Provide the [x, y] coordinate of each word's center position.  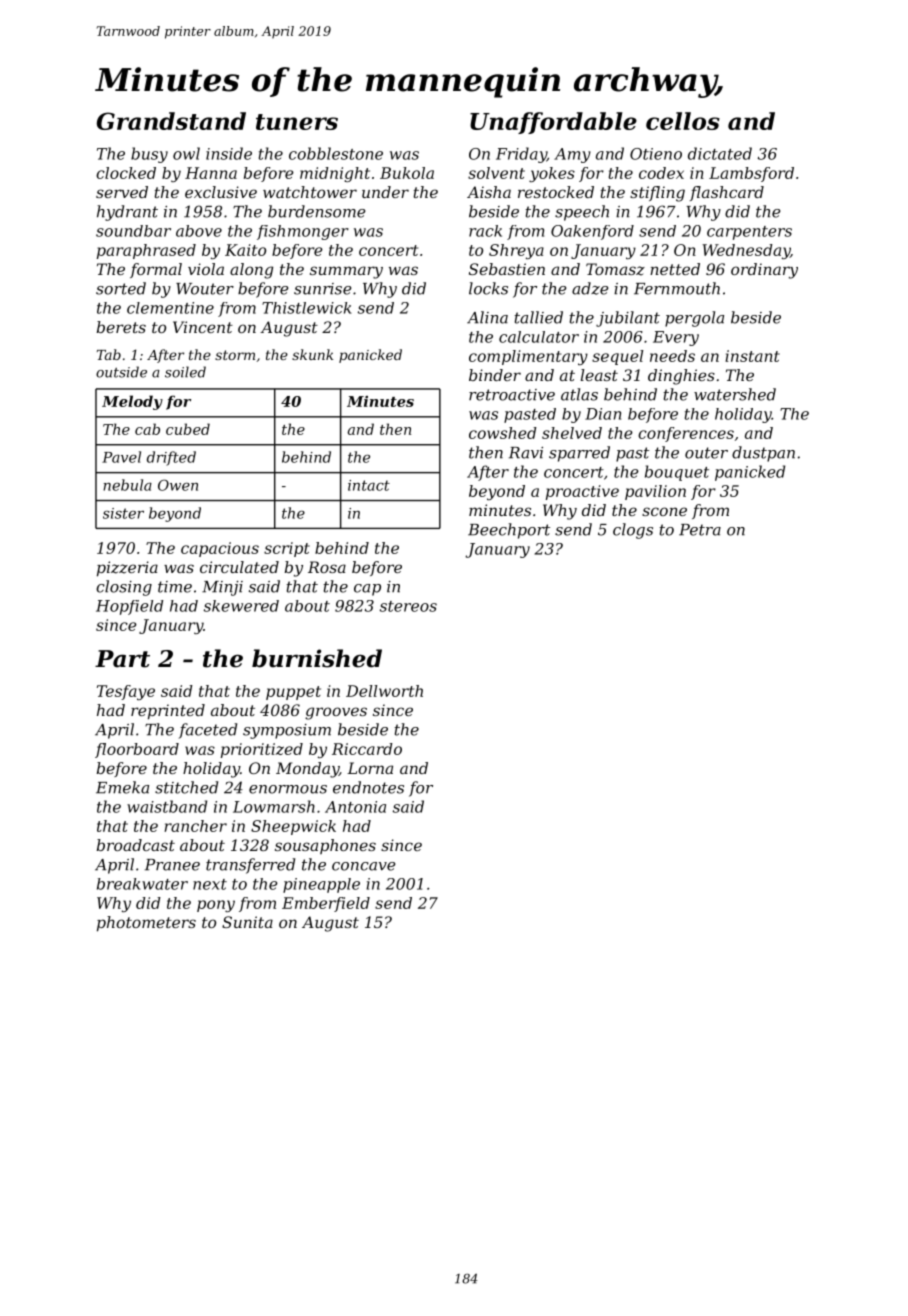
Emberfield [326, 904]
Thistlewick [306, 308]
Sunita [247, 922]
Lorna [370, 768]
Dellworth [384, 691]
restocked [556, 192]
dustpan [763, 454]
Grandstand [171, 121]
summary [346, 272]
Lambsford [751, 174]
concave [363, 866]
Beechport [509, 531]
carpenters [749, 233]
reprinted [168, 712]
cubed [188, 429]
